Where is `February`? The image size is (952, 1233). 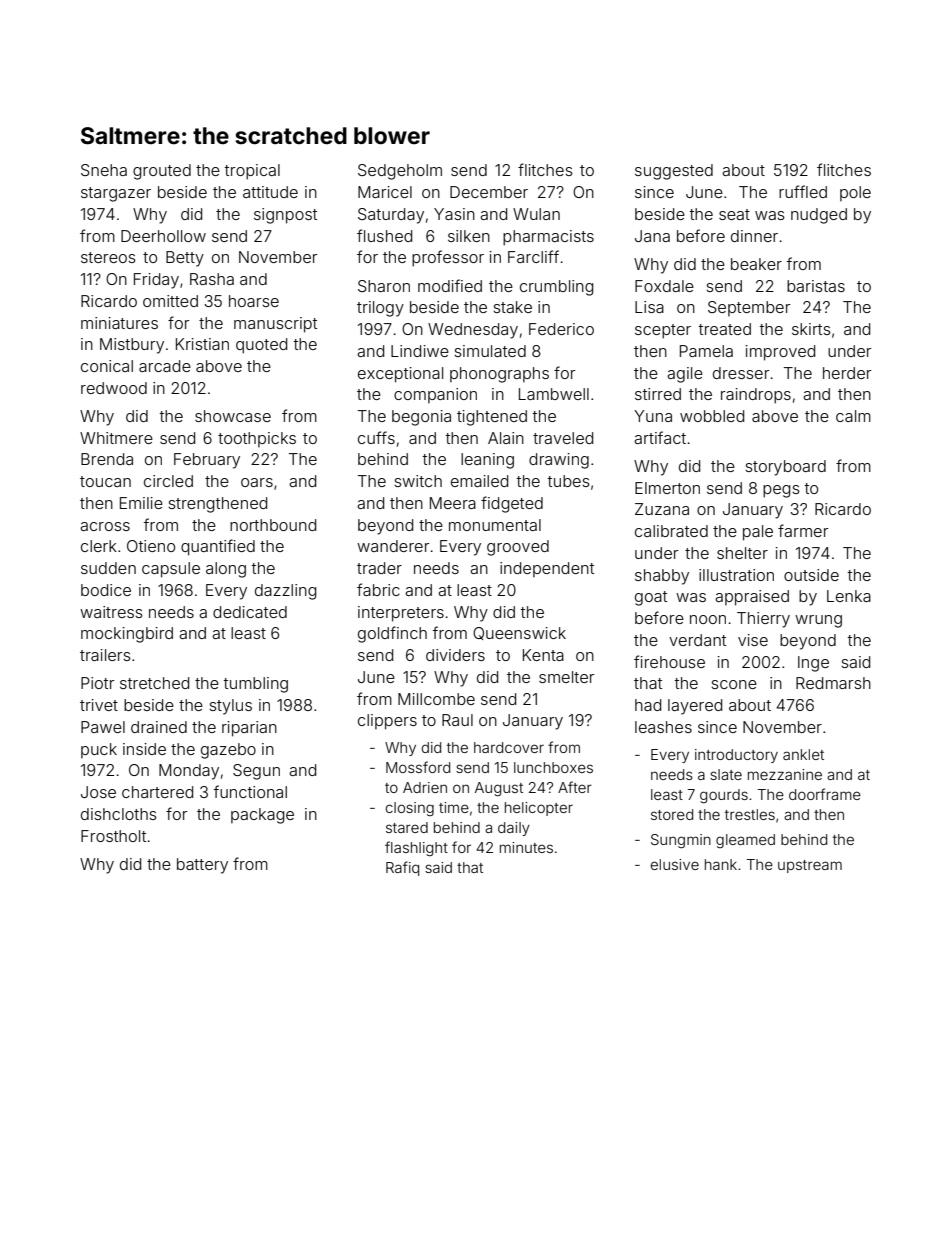 February is located at coordinates (207, 461).
